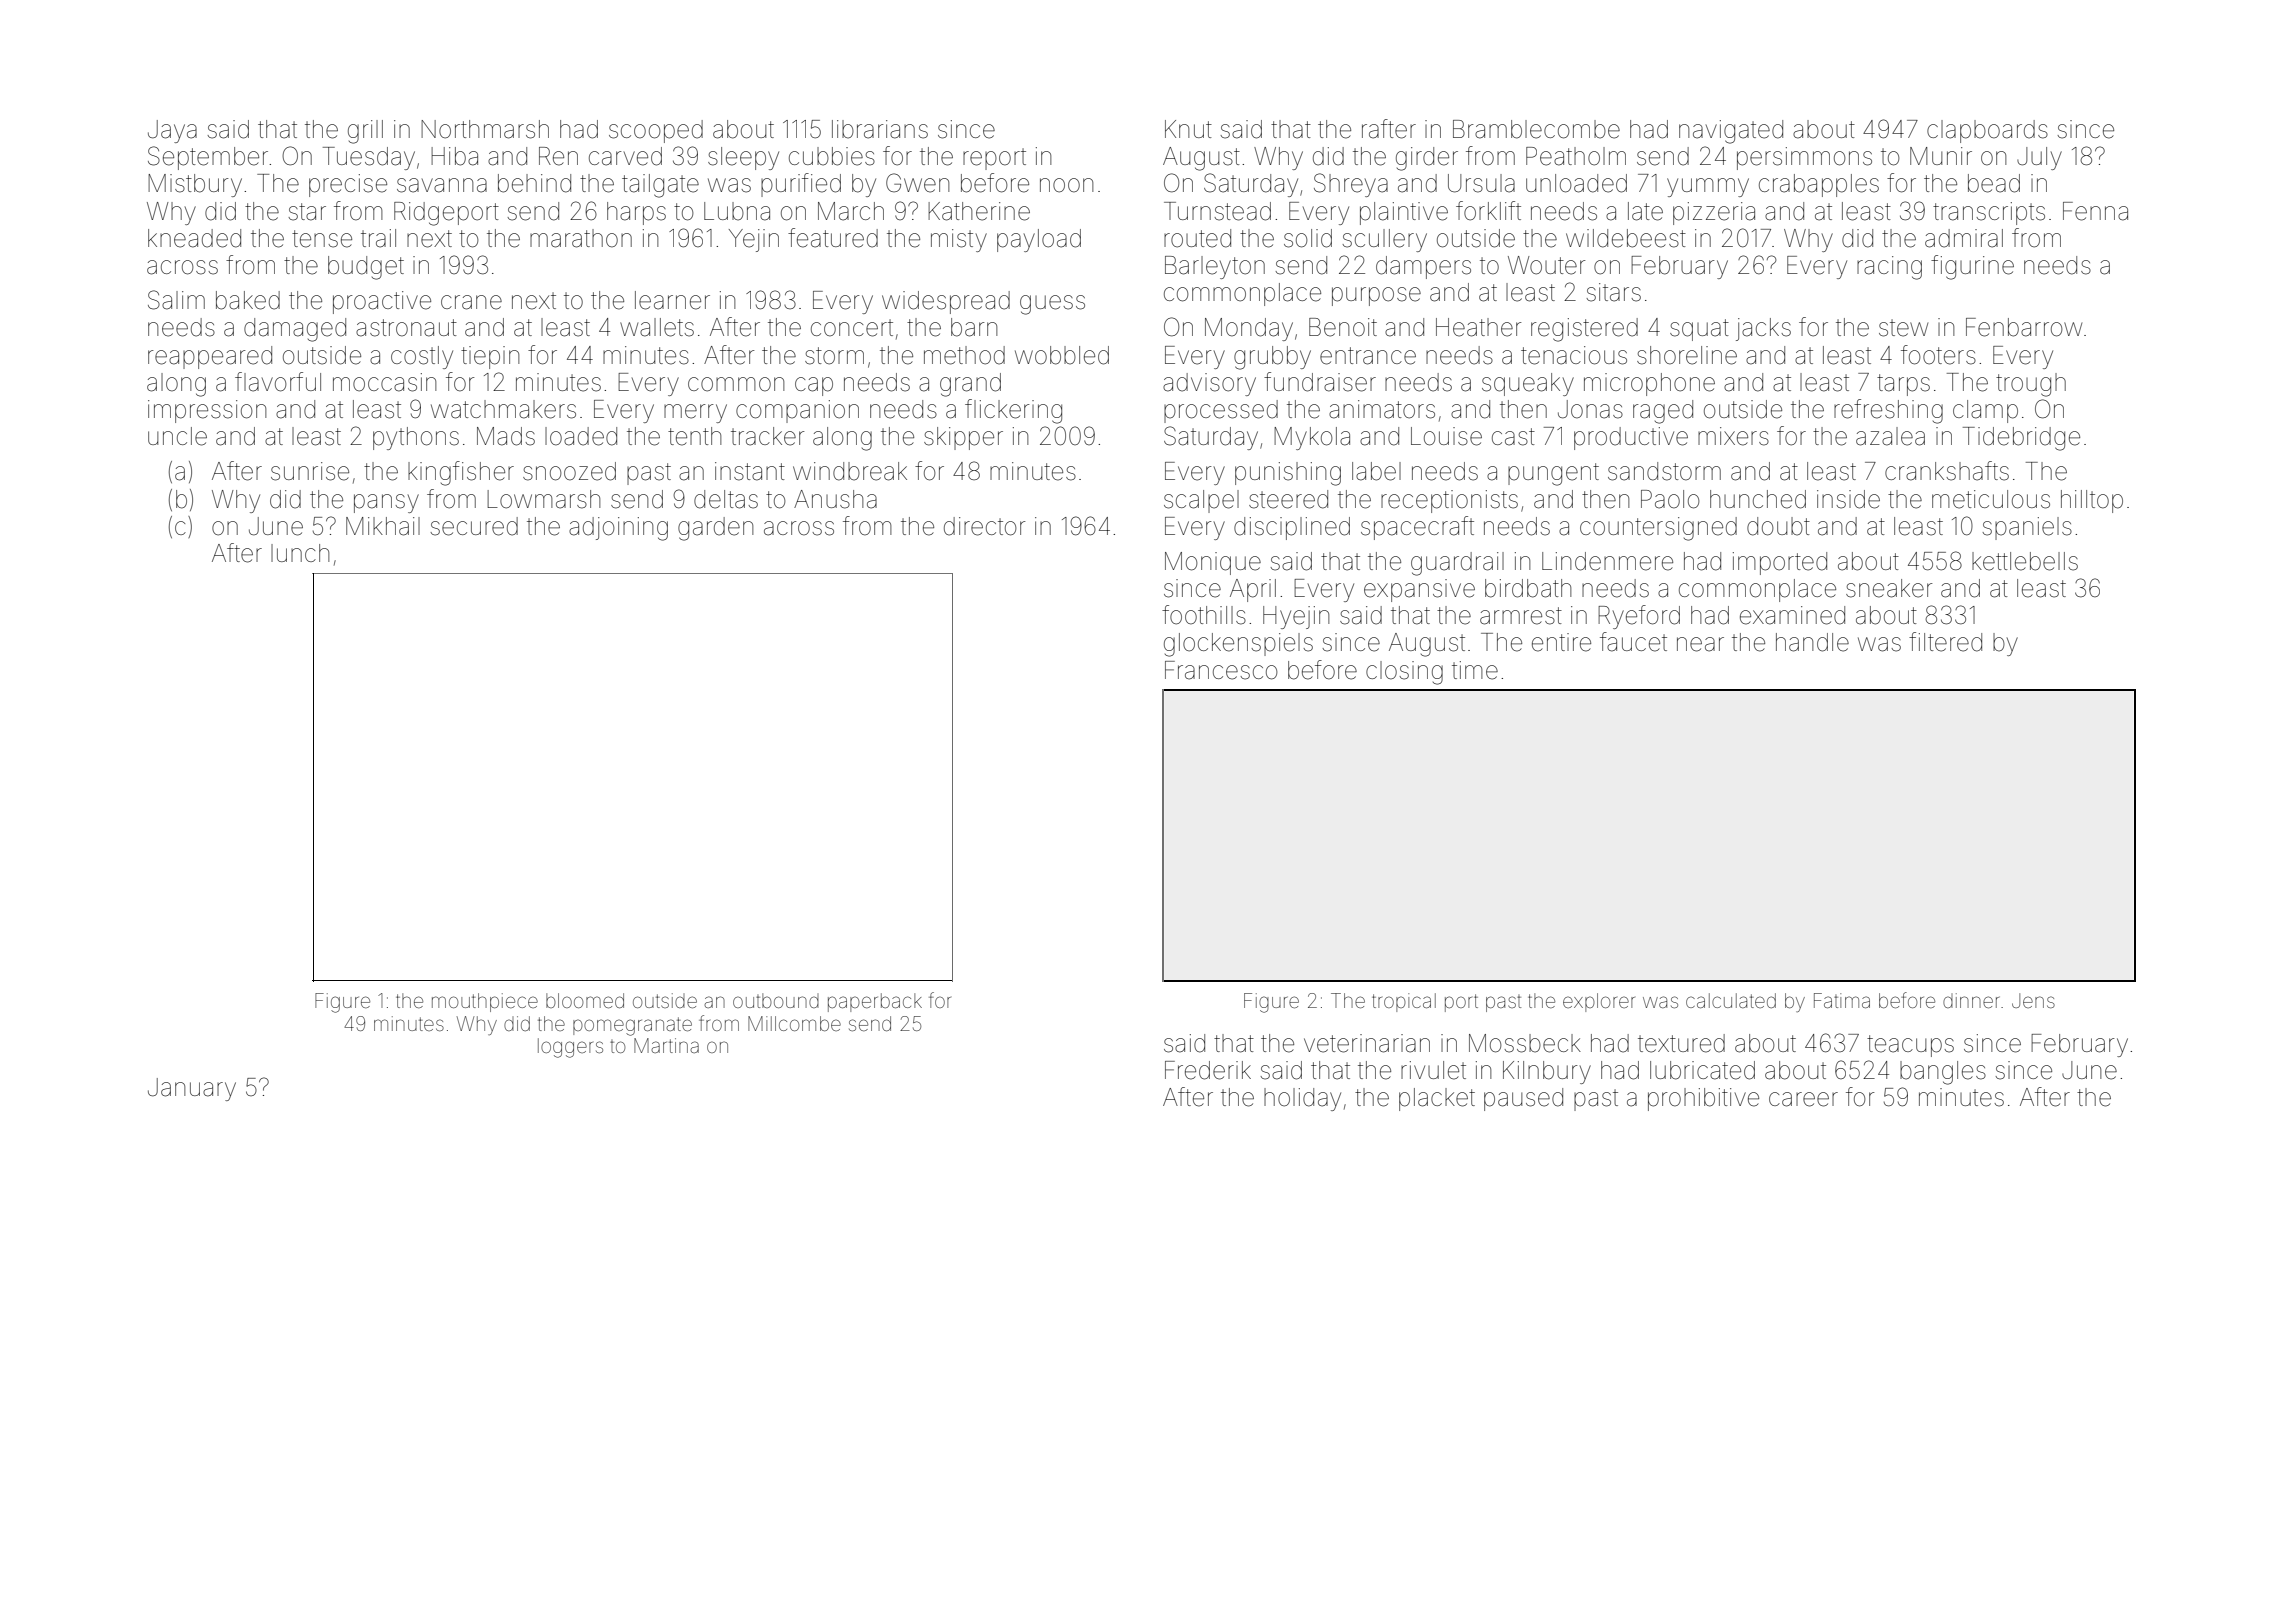 The width and height of the screenshot is (2282, 1614). Describe the element at coordinates (485, 1002) in the screenshot. I see `mouthpiece` at that location.
